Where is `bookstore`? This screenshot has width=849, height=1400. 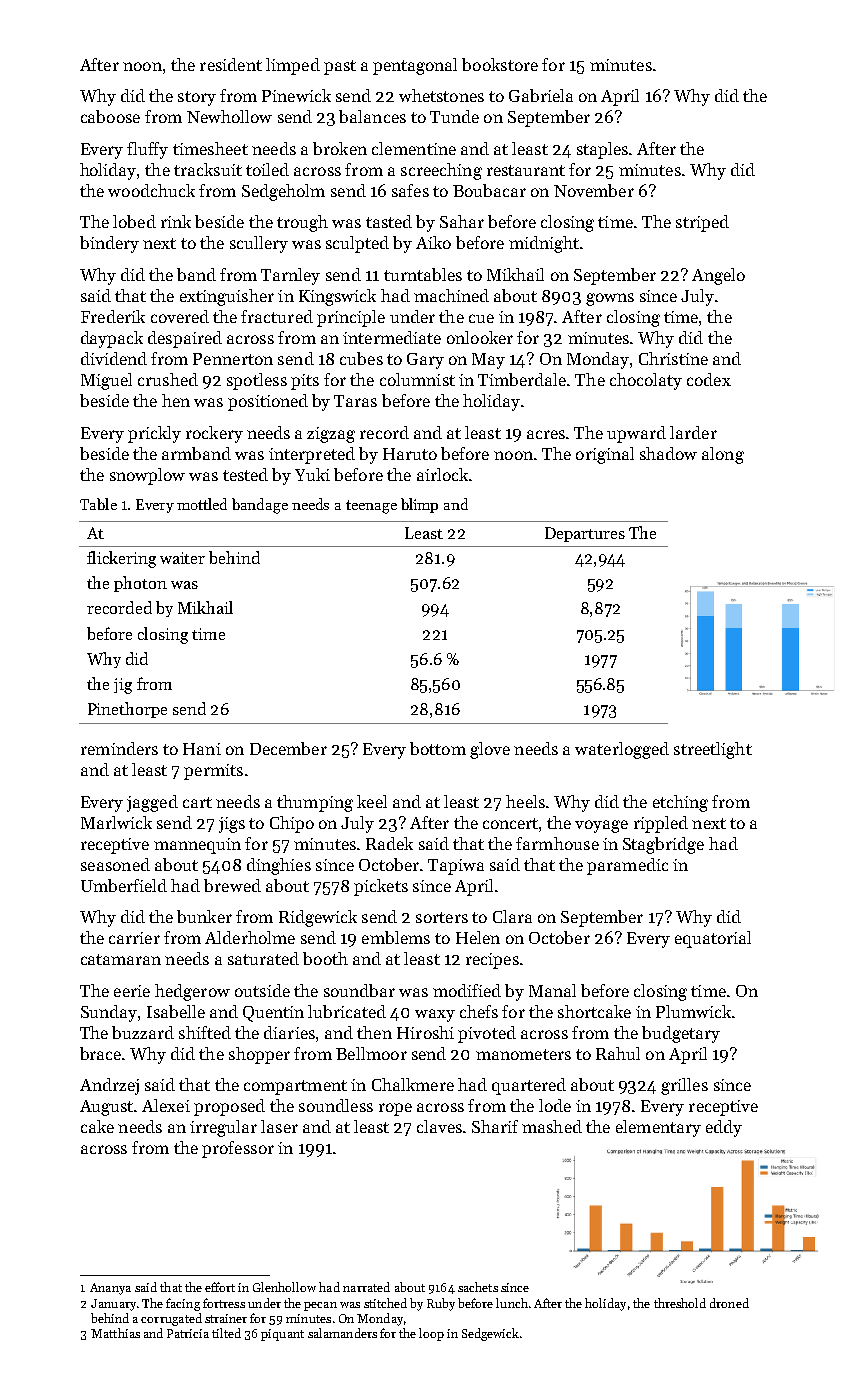 bookstore is located at coordinates (500, 64).
